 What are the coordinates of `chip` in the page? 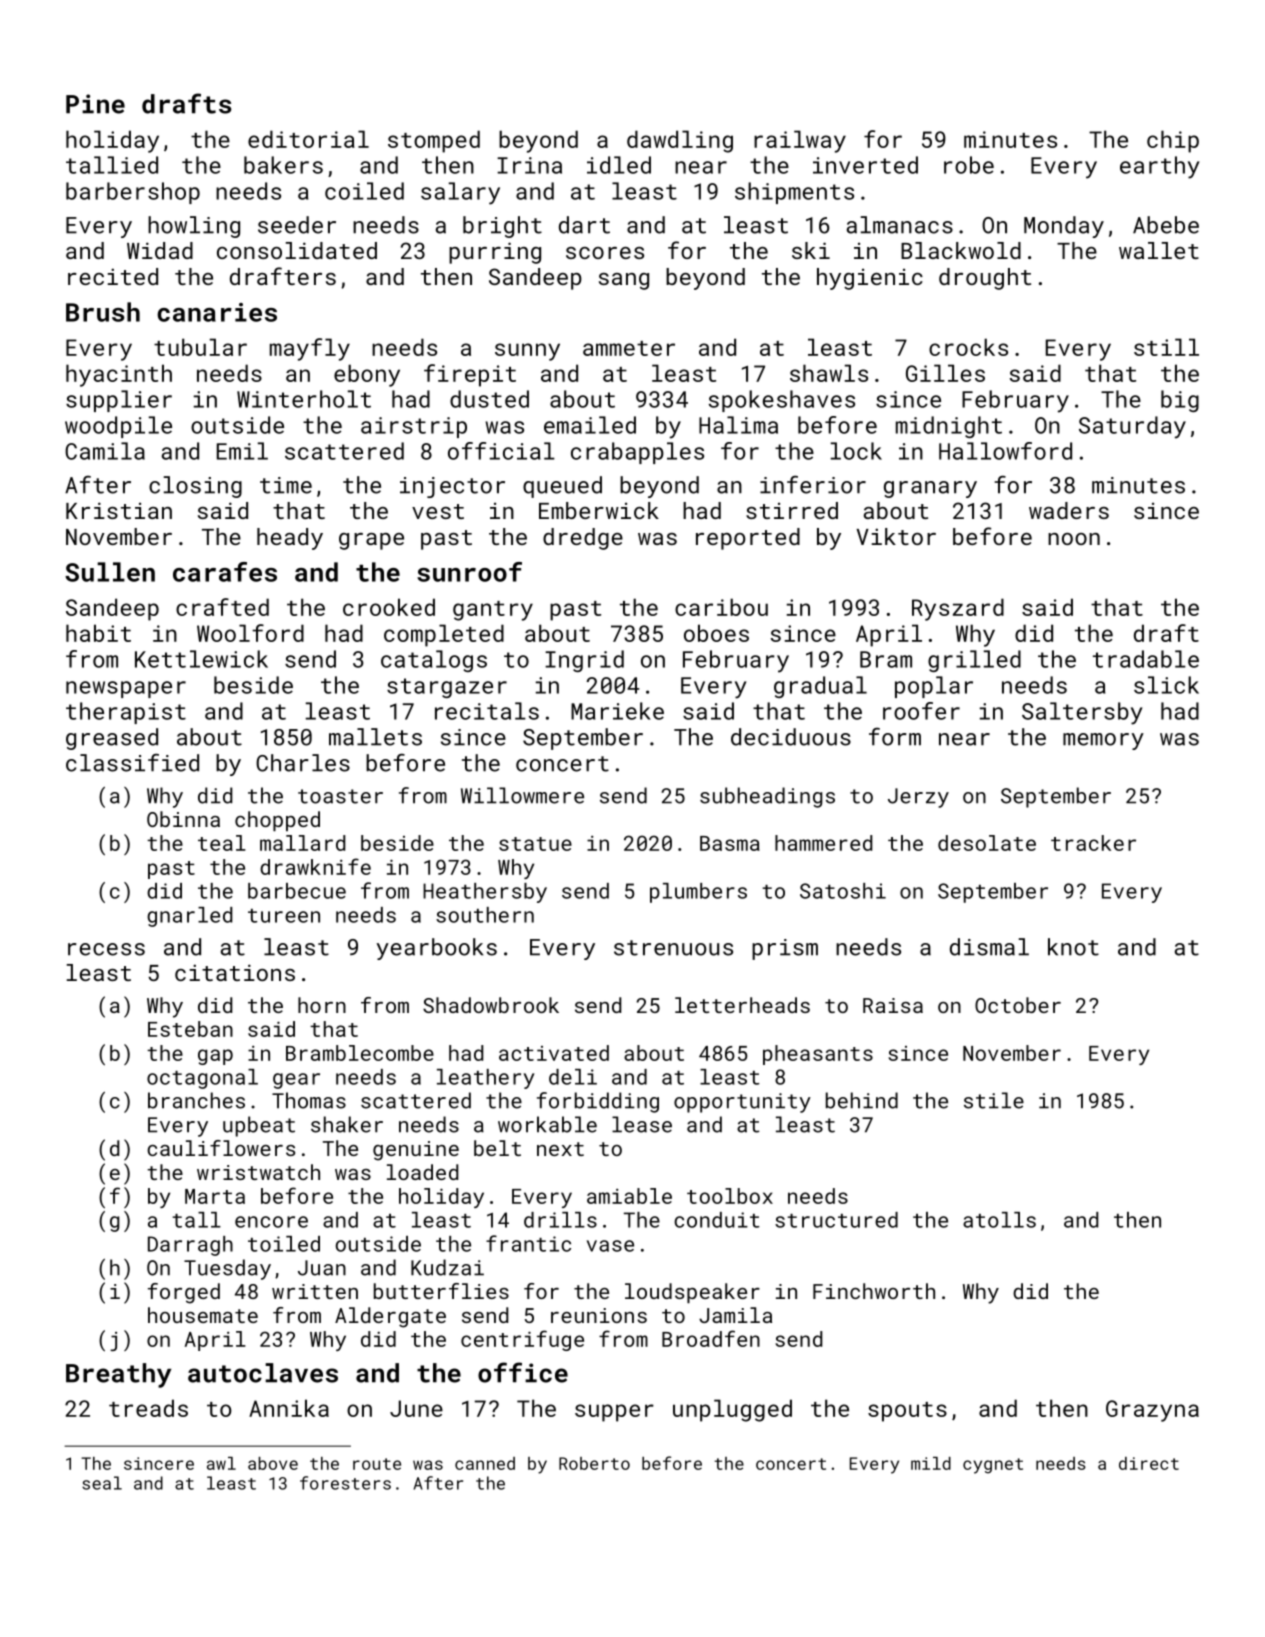 It's located at (1173, 141).
